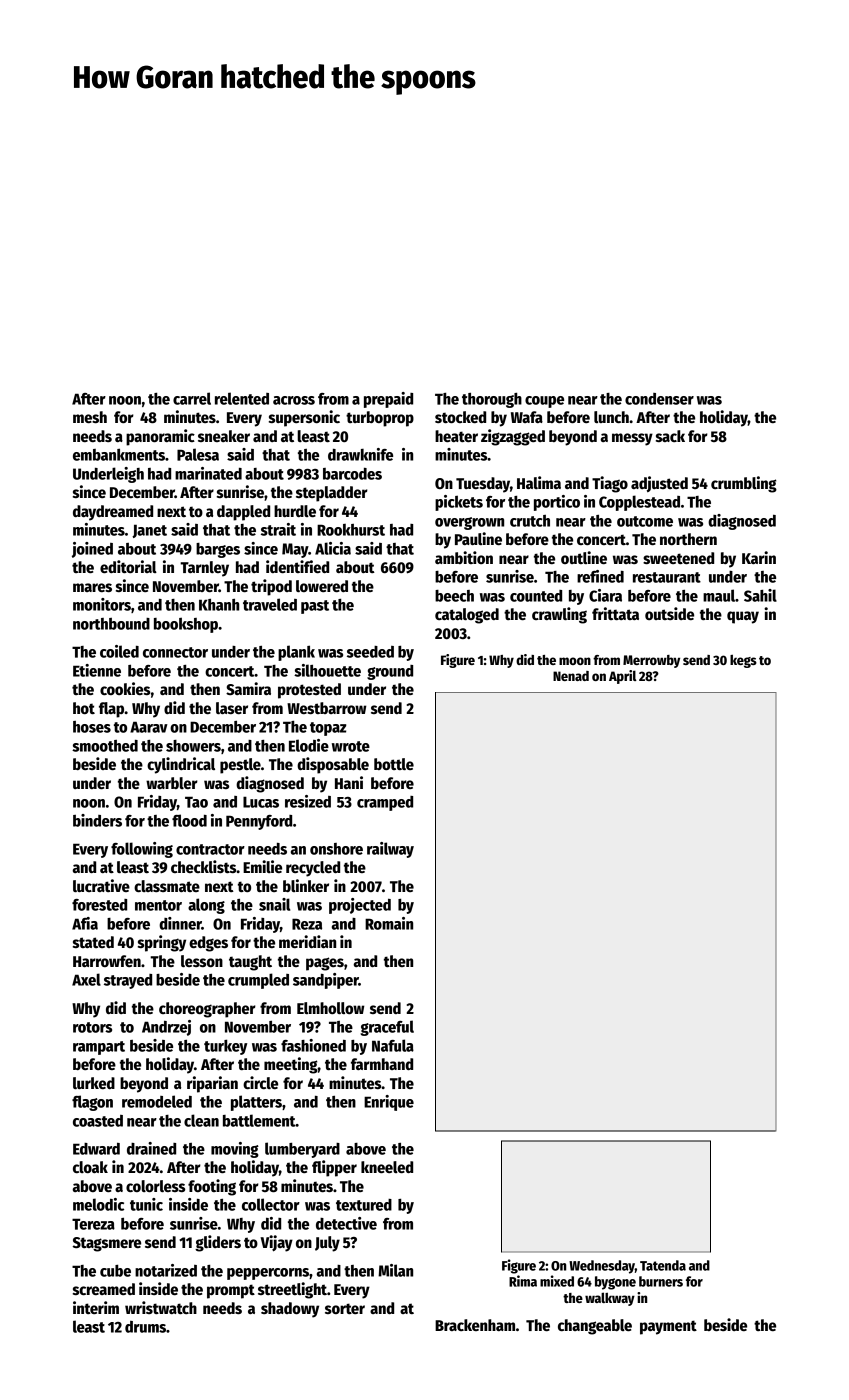  Describe the element at coordinates (744, 484) in the screenshot. I see `crumbling` at that location.
